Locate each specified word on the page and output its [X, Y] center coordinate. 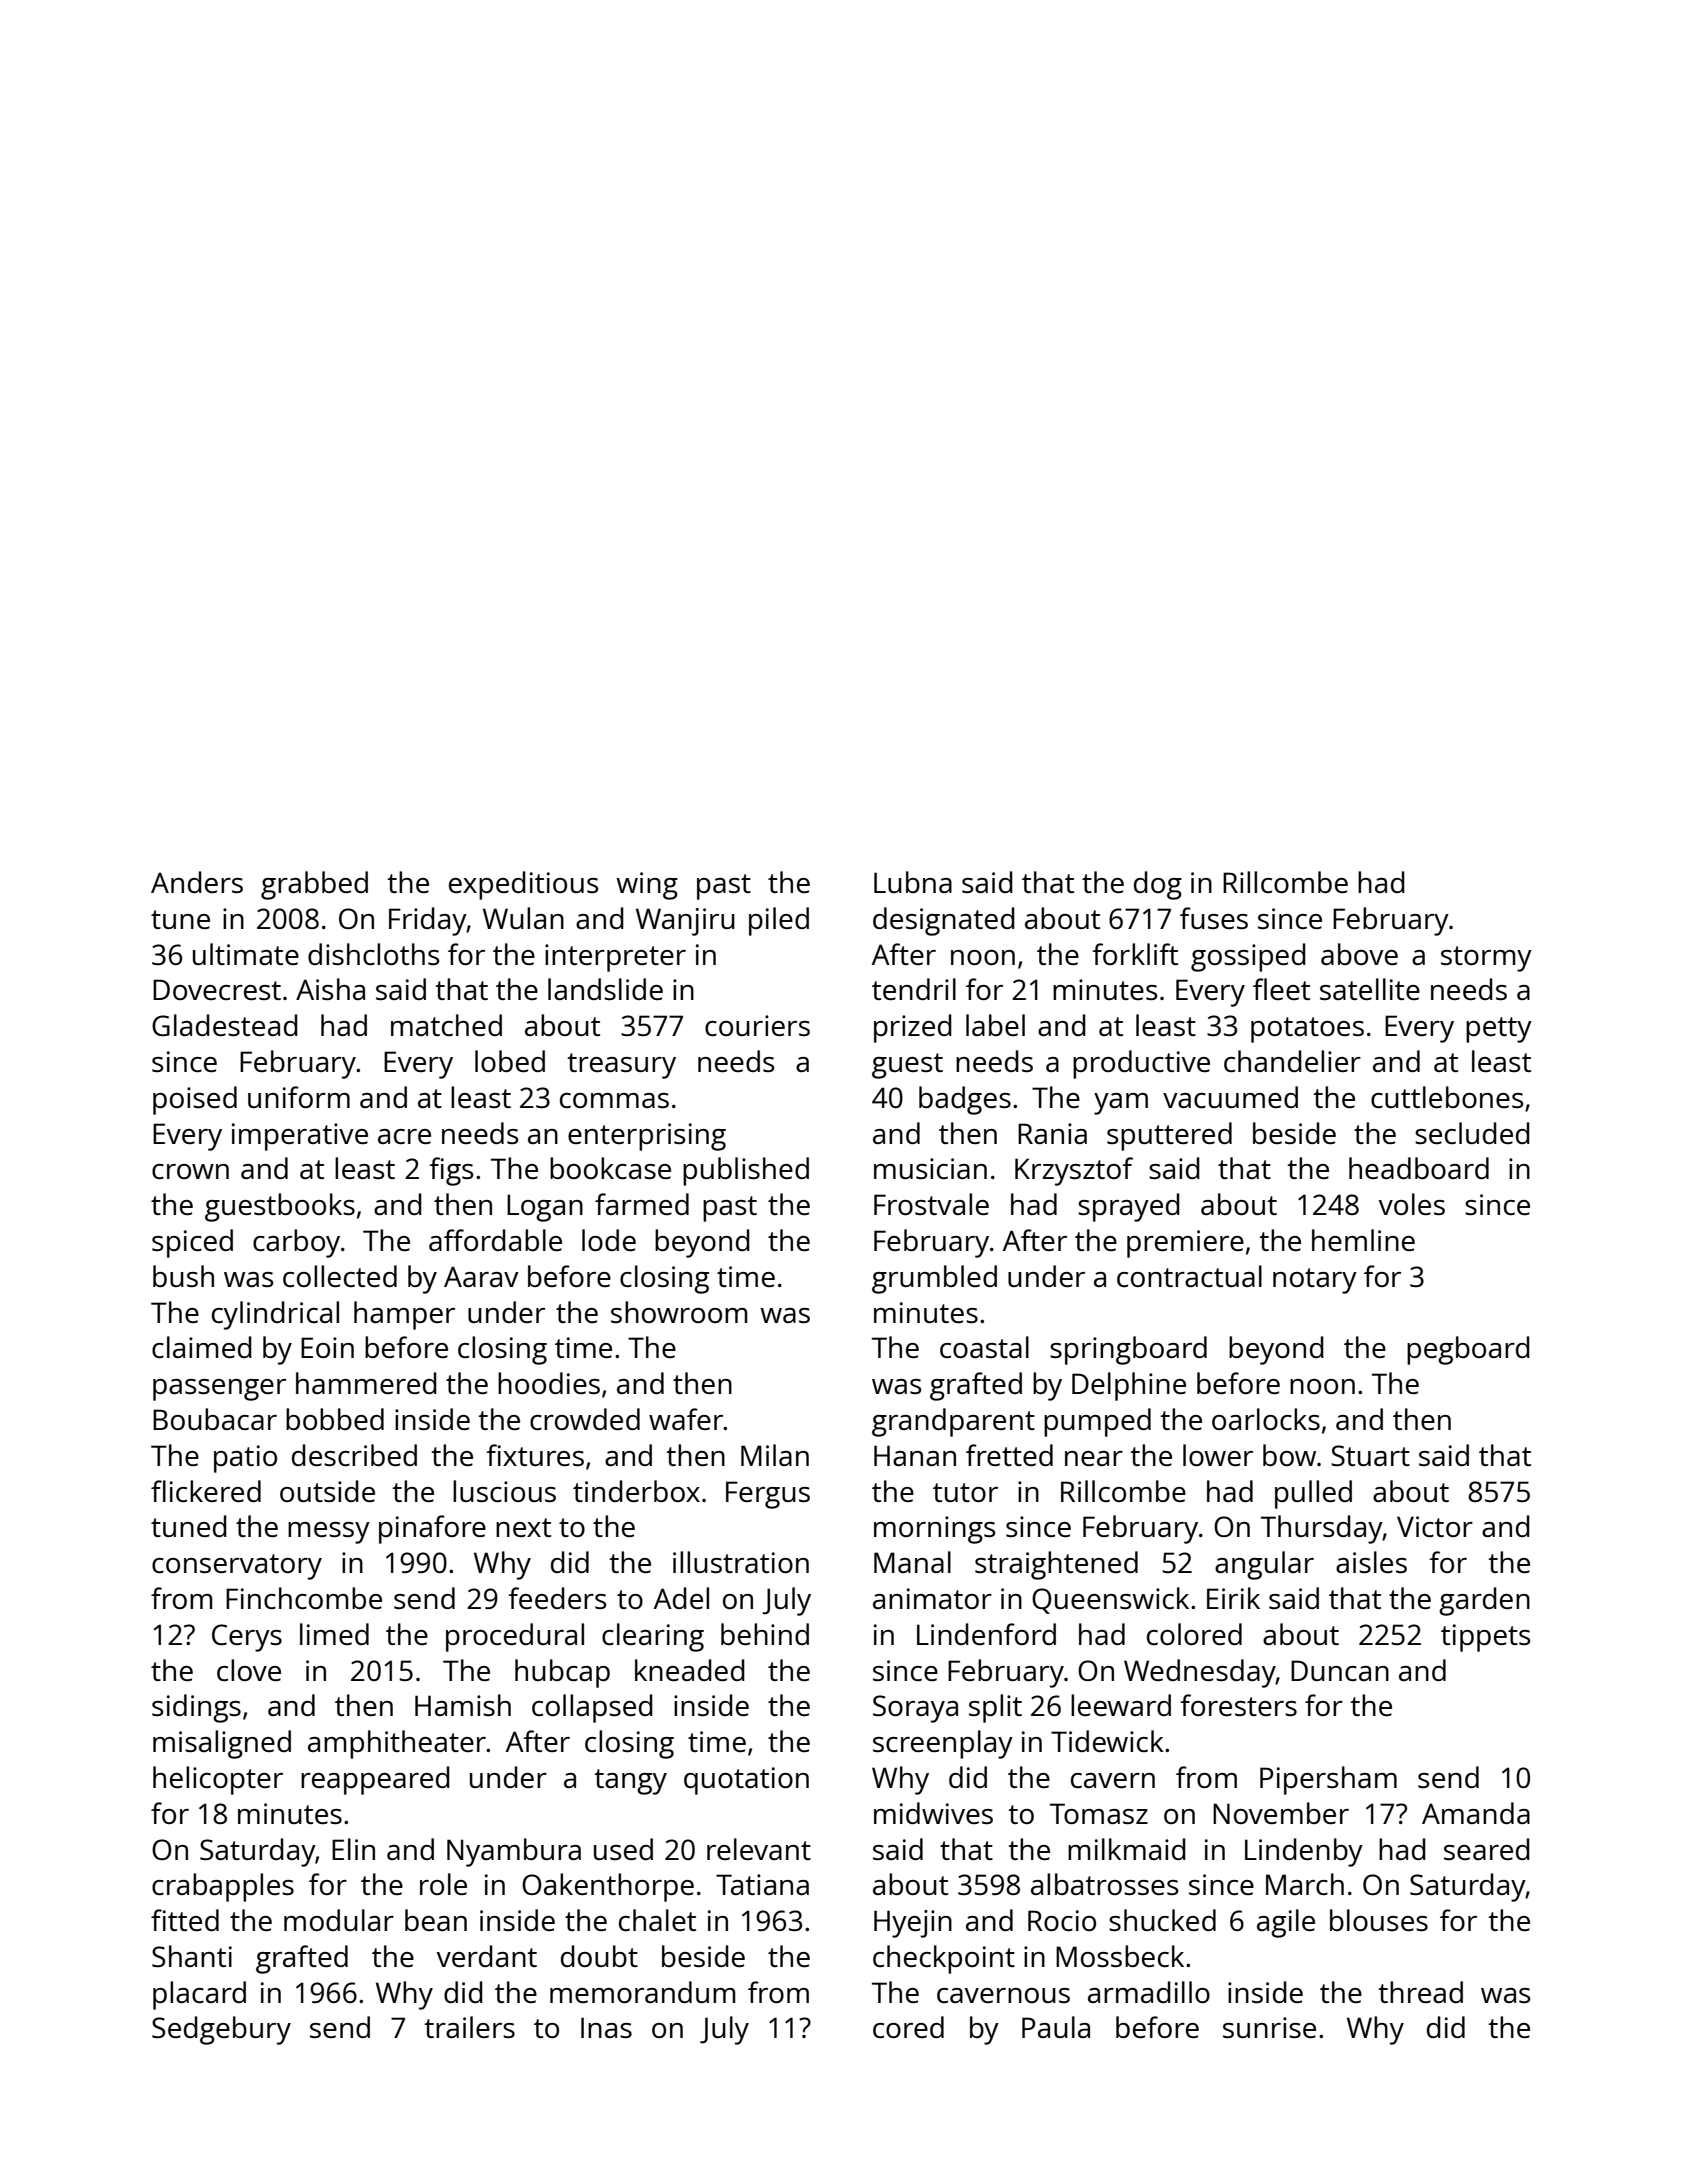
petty [1499, 1030]
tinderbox [636, 1491]
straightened [1056, 1565]
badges [965, 1100]
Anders [197, 882]
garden [1484, 1601]
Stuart [1370, 1455]
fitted [185, 1920]
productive [1141, 1064]
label [995, 1025]
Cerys [247, 1638]
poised [195, 1100]
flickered [206, 1491]
